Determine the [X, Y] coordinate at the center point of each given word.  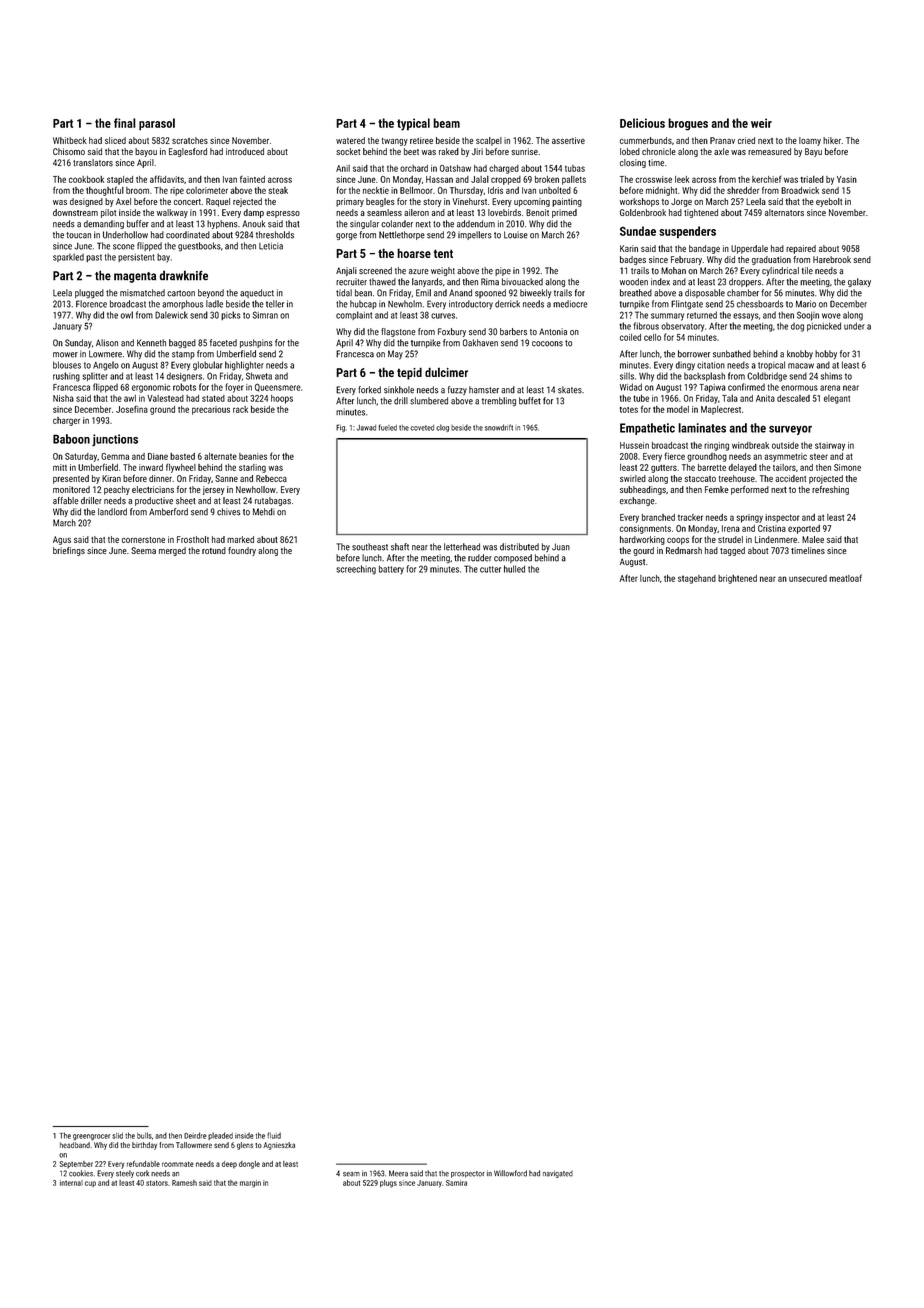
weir [761, 123]
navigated [558, 1174]
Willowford [510, 1173]
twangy [395, 142]
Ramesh [184, 1183]
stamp [183, 355]
